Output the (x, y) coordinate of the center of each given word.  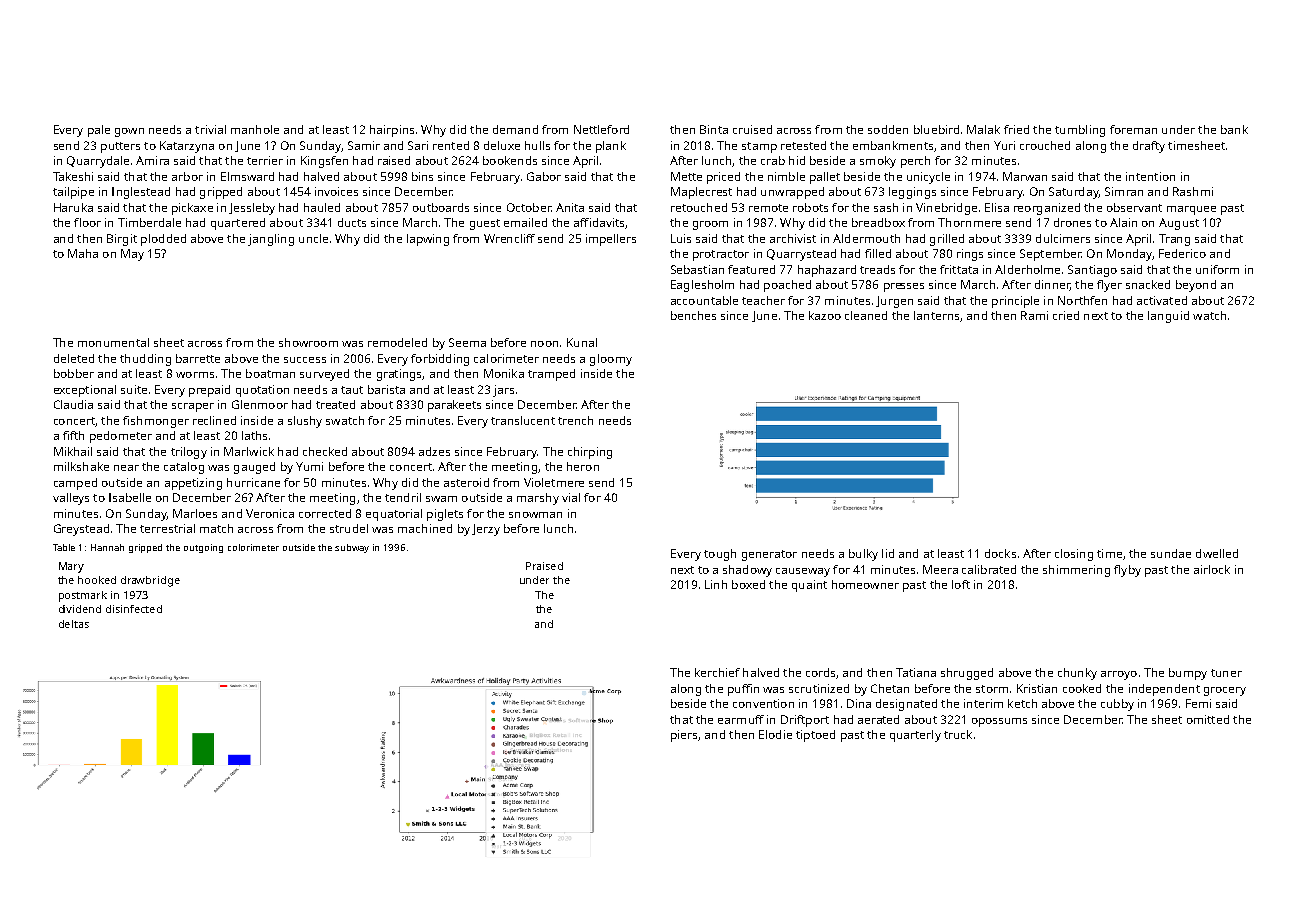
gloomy (611, 360)
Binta (714, 129)
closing (1074, 555)
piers (684, 736)
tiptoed (815, 736)
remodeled (397, 342)
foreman (1133, 129)
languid (1168, 317)
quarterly (915, 736)
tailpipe (73, 193)
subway (352, 548)
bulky (863, 555)
